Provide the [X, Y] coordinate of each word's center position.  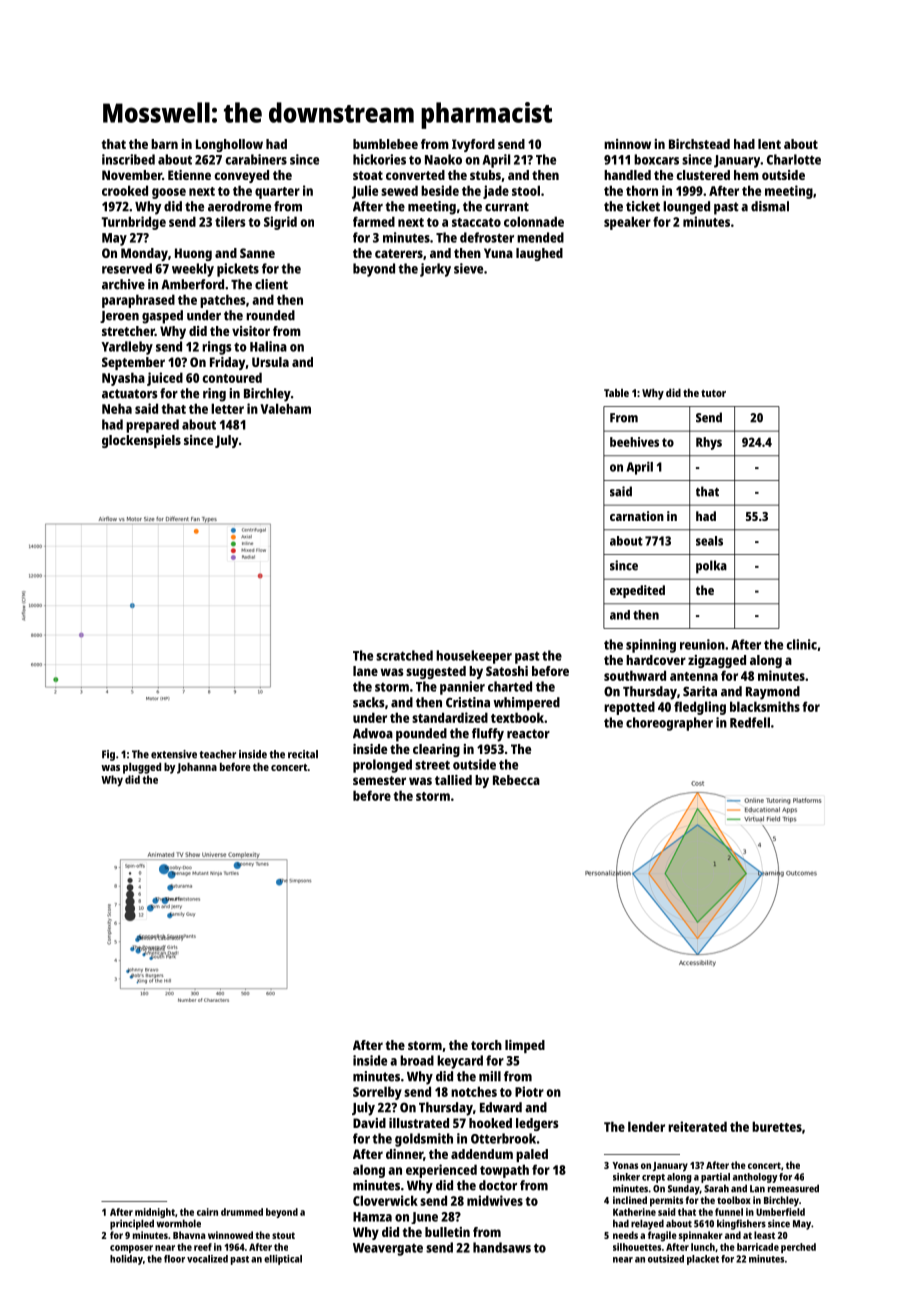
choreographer [669, 724]
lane [365, 671]
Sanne [257, 253]
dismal [770, 206]
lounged [686, 208]
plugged [142, 768]
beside [440, 190]
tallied [453, 780]
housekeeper [474, 657]
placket [703, 1260]
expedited [637, 591]
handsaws [502, 1247]
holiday [126, 1260]
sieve [468, 268]
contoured [232, 377]
